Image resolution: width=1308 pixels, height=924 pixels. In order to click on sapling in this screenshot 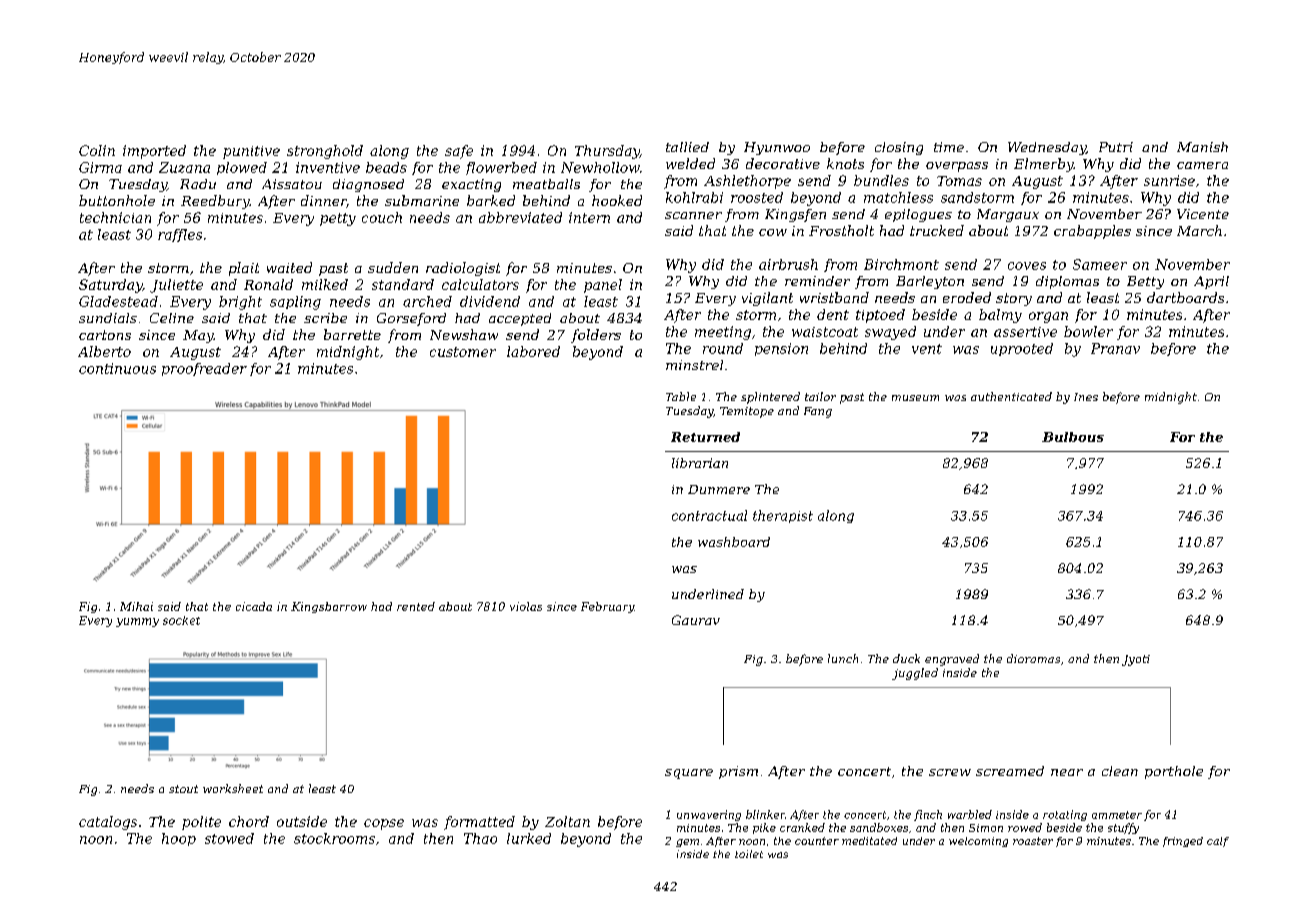, I will do `click(295, 303)`.
